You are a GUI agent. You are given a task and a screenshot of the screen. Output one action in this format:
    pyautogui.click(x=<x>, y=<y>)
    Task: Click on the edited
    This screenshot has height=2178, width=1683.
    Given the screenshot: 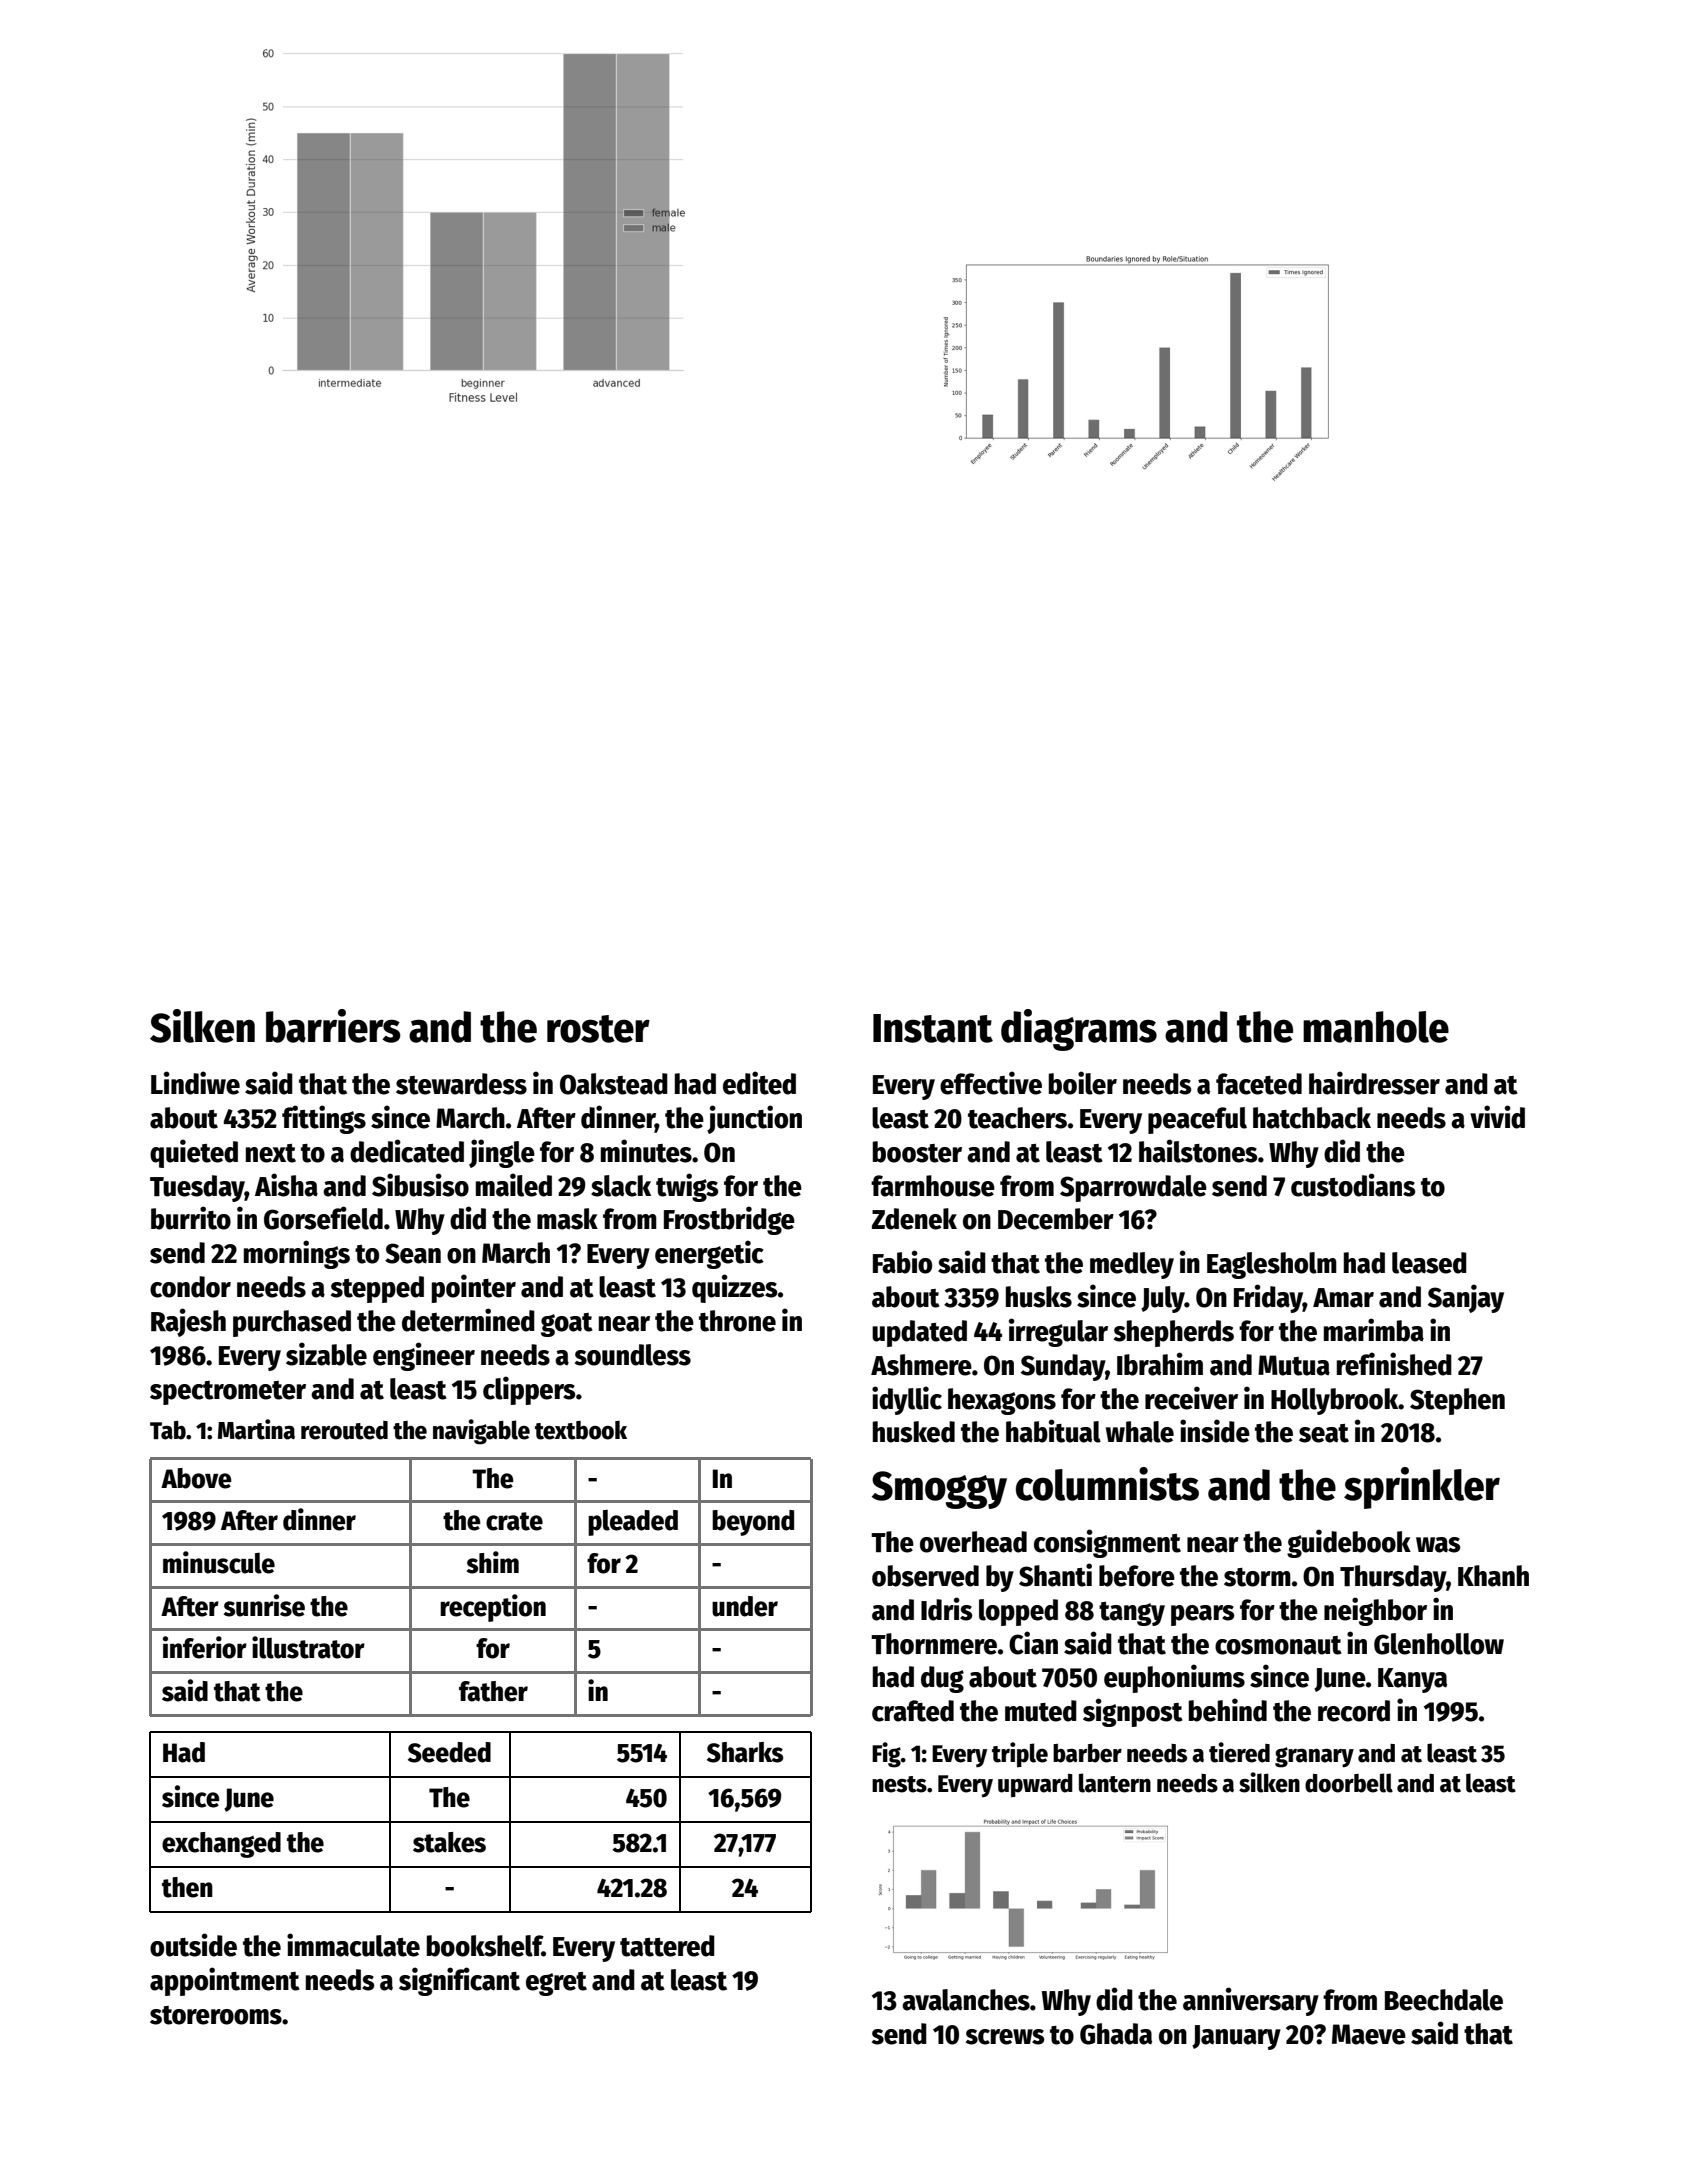 What is the action you would take?
    pyautogui.click(x=759, y=1083)
